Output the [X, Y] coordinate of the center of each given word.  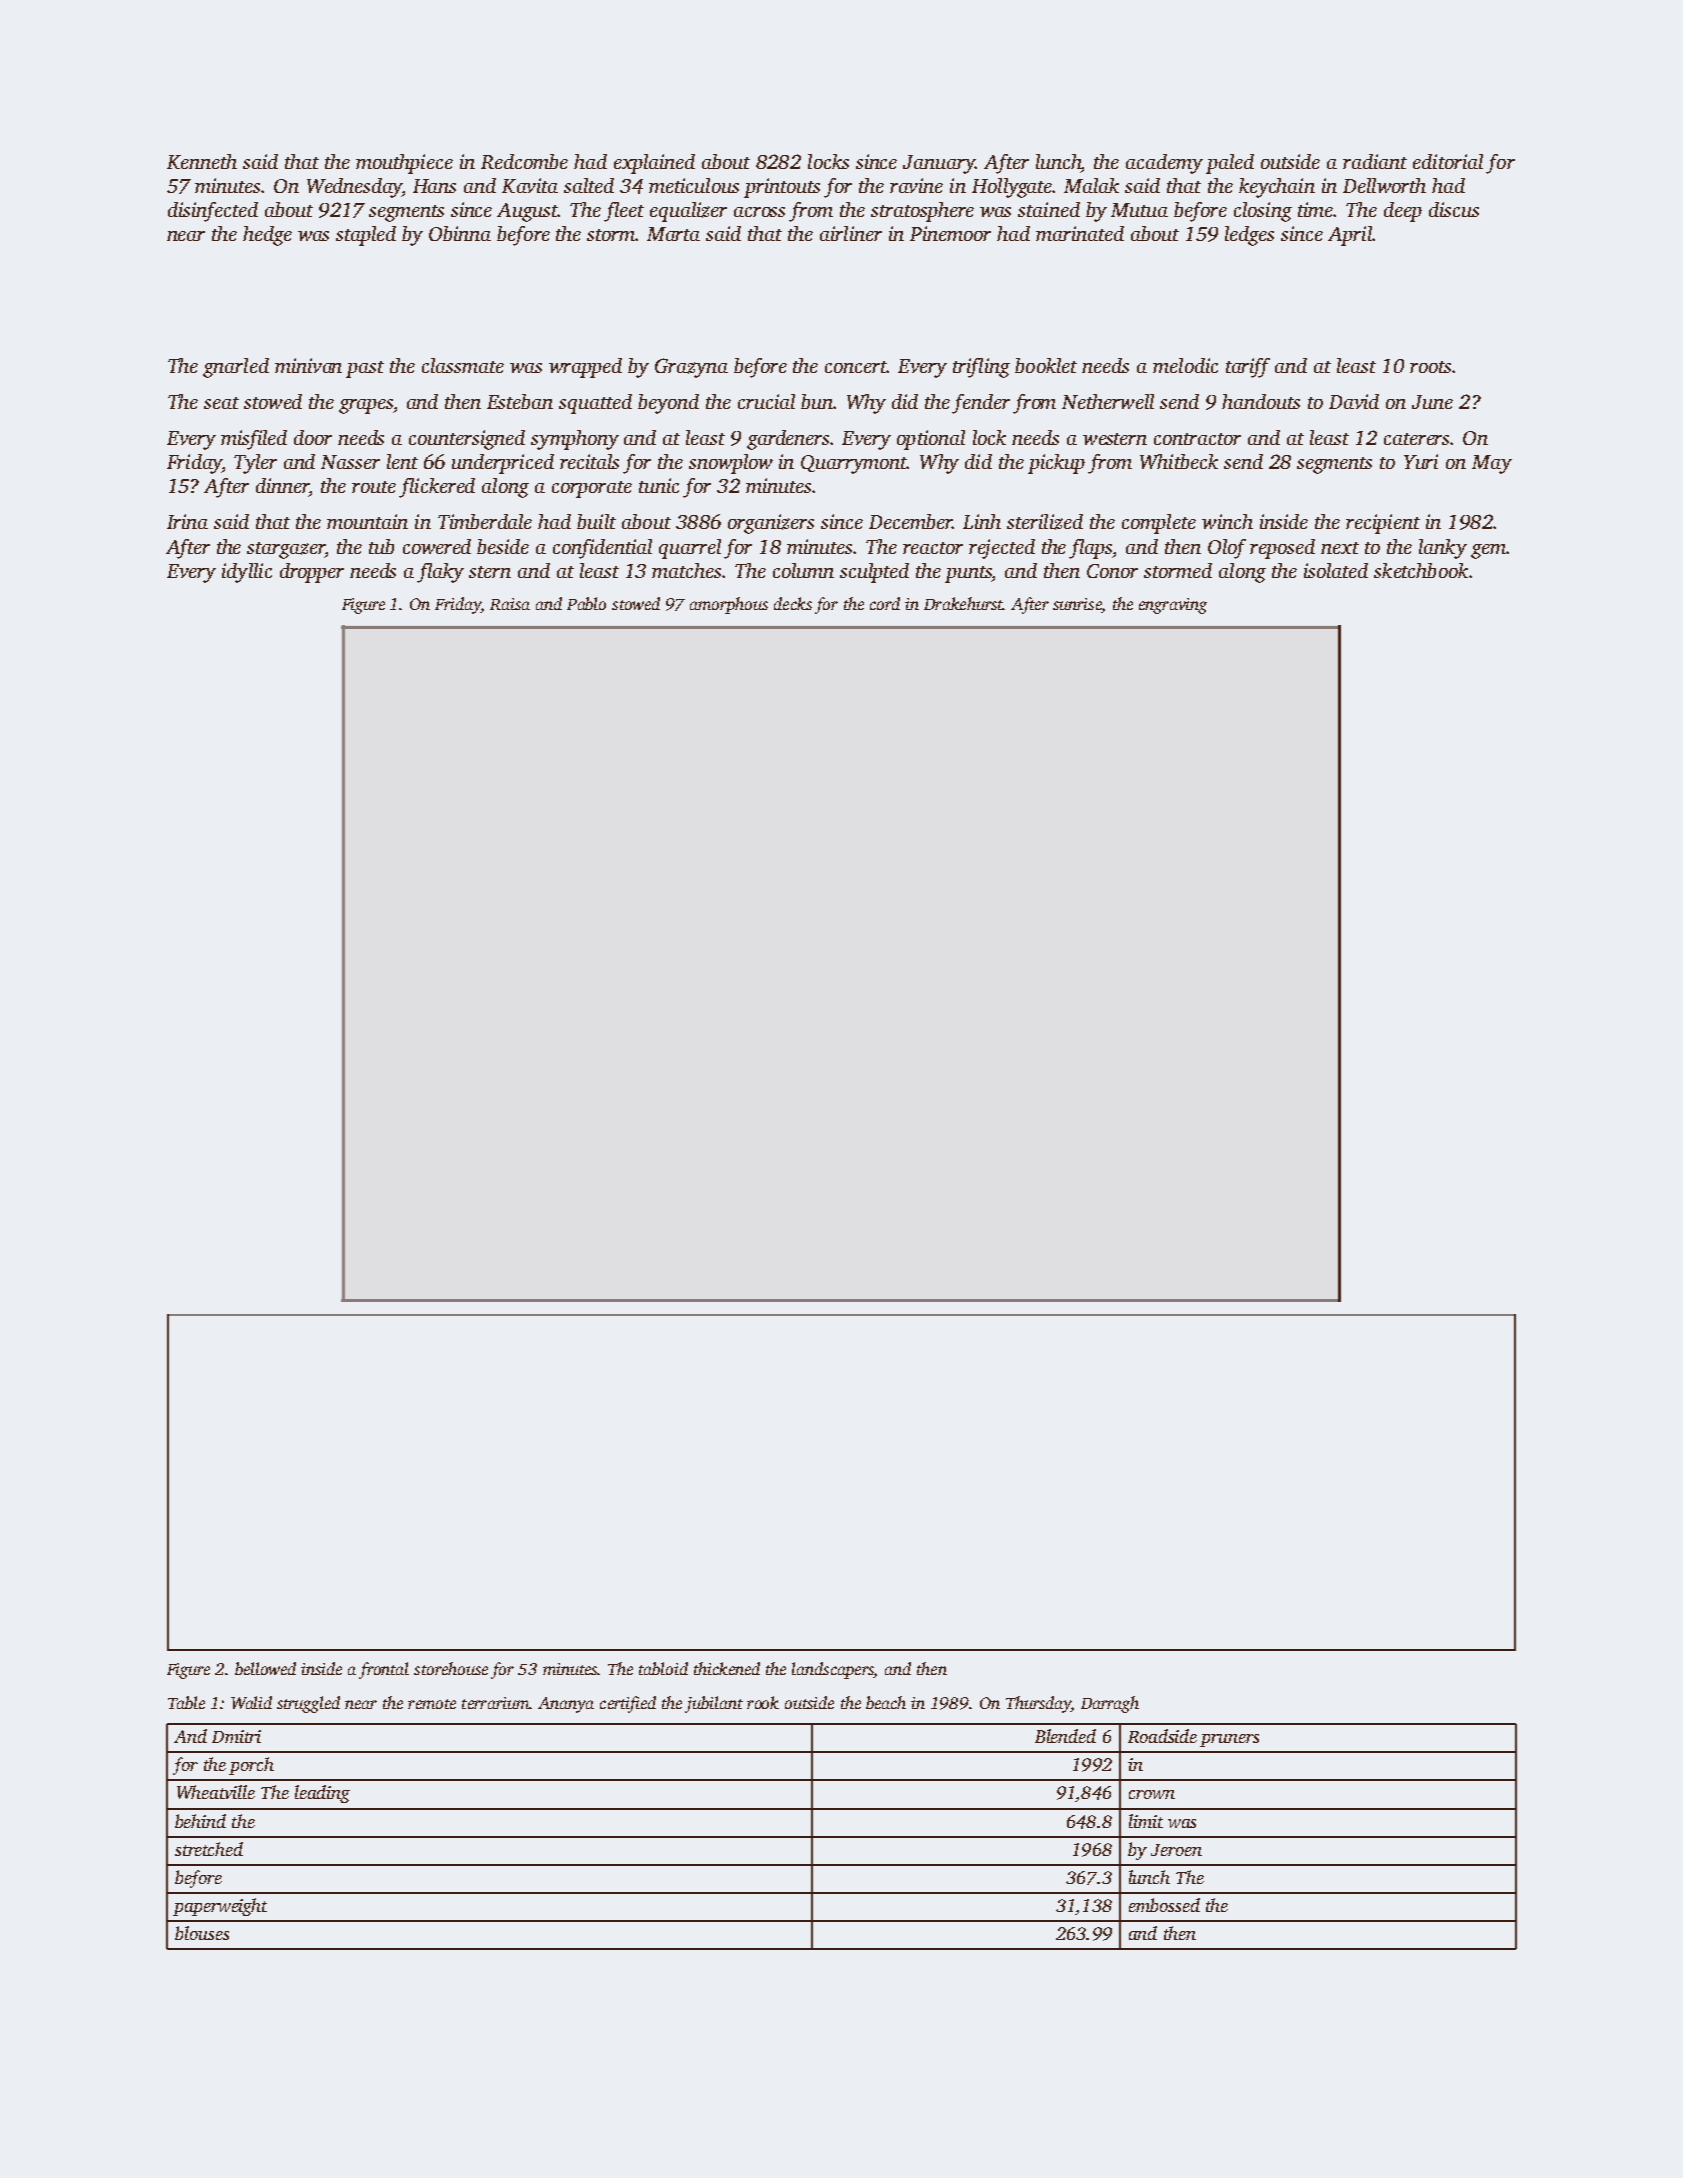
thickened [727, 1668]
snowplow [731, 464]
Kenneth [202, 161]
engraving [1173, 606]
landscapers [833, 1670]
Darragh [1110, 1704]
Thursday [1038, 1704]
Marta [673, 234]
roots [1430, 367]
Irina [187, 521]
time [1315, 209]
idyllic [247, 573]
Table [186, 1702]
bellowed [265, 1668]
